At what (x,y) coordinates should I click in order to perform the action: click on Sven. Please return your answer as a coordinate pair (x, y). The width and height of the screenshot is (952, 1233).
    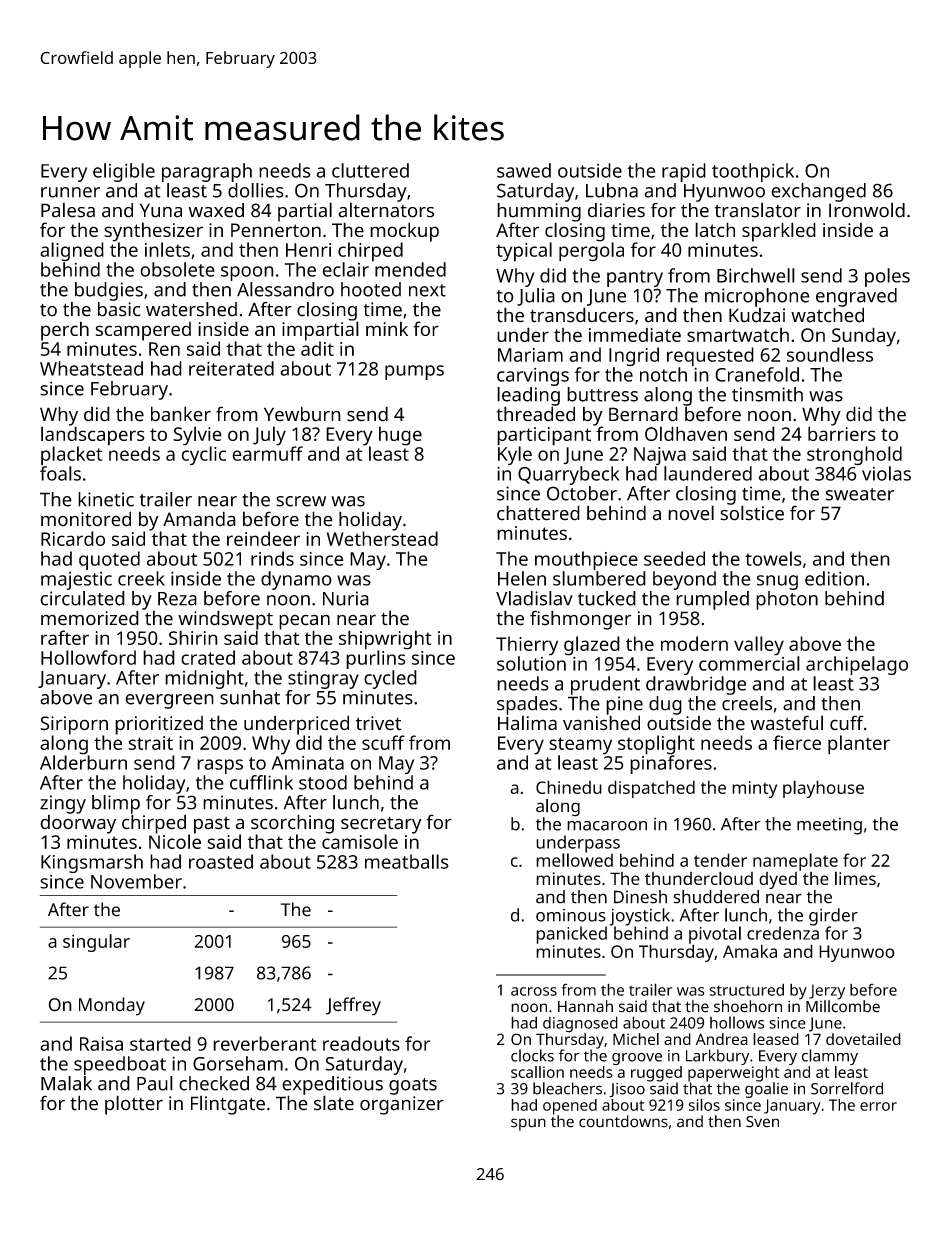
    Looking at the image, I should click on (762, 1122).
